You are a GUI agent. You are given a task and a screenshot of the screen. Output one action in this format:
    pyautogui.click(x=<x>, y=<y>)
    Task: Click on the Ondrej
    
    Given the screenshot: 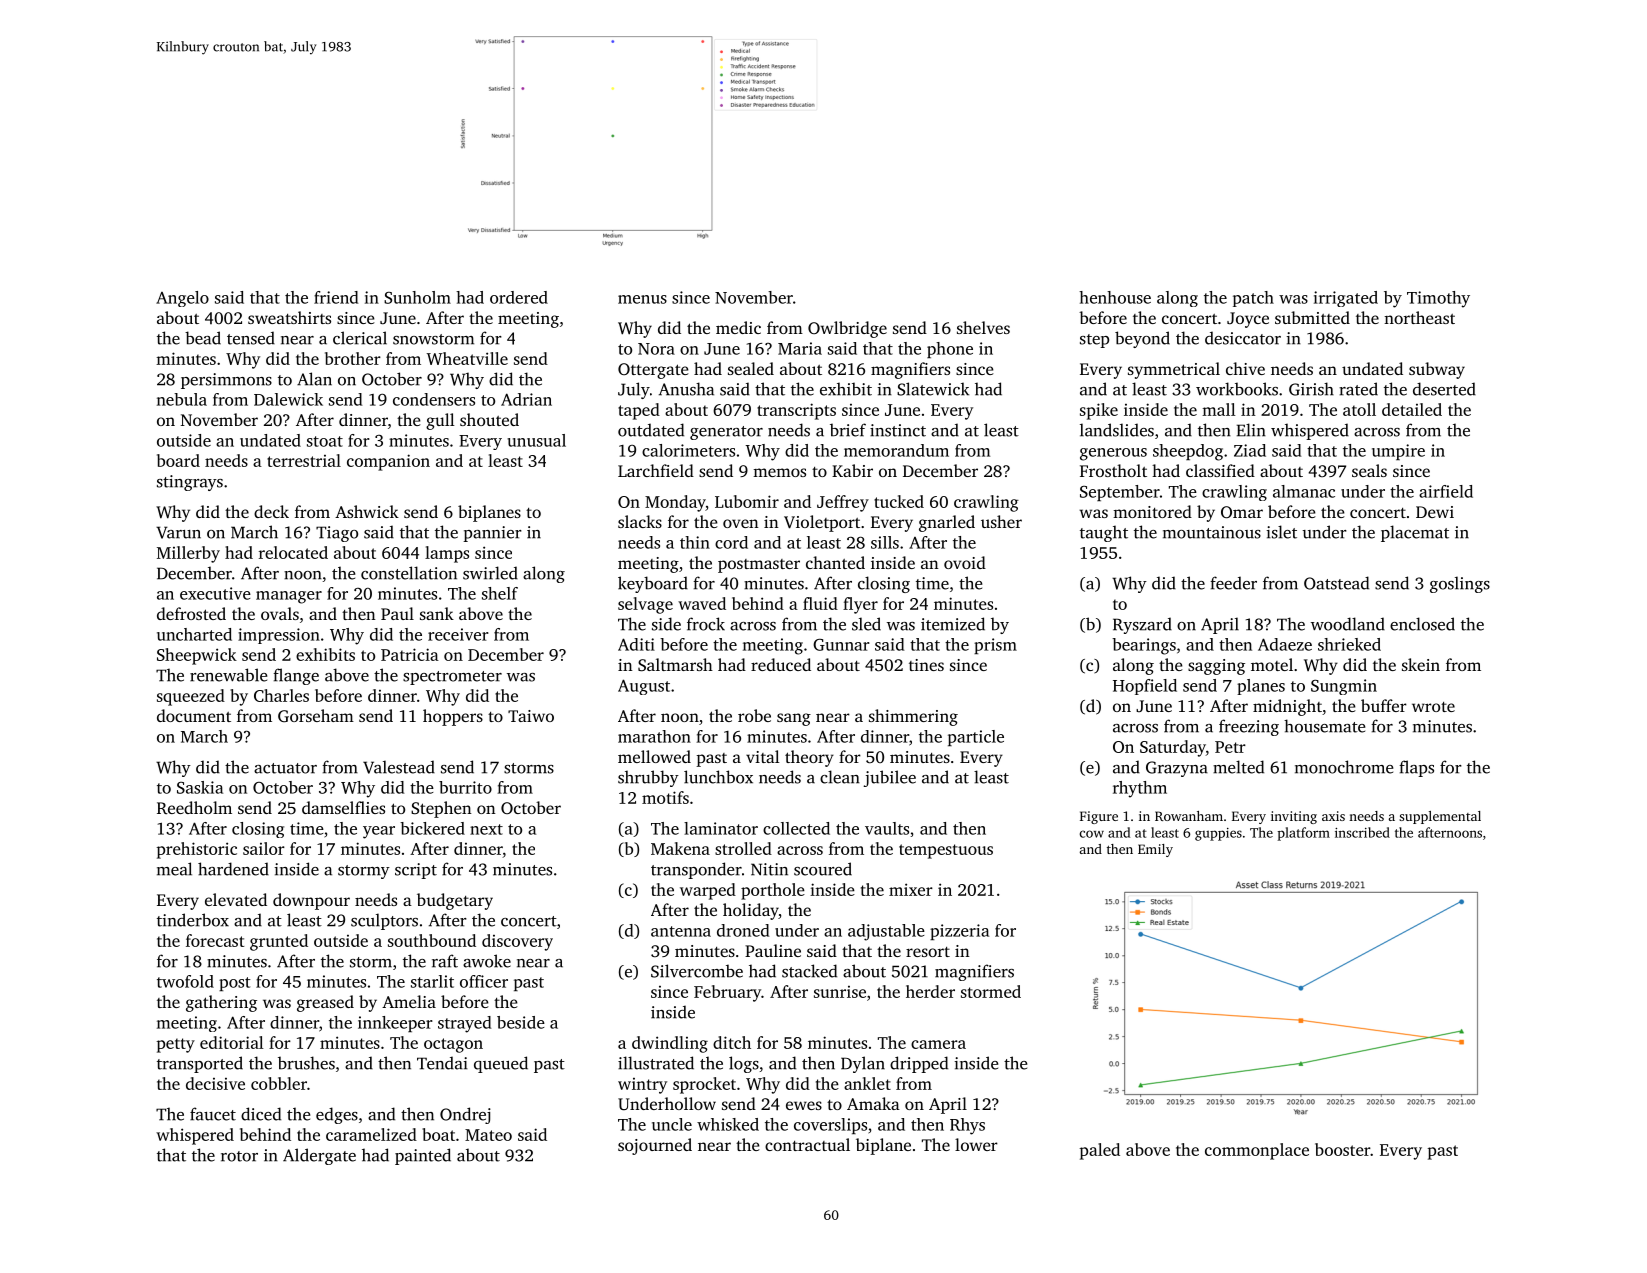 What is the action you would take?
    pyautogui.click(x=465, y=1115)
